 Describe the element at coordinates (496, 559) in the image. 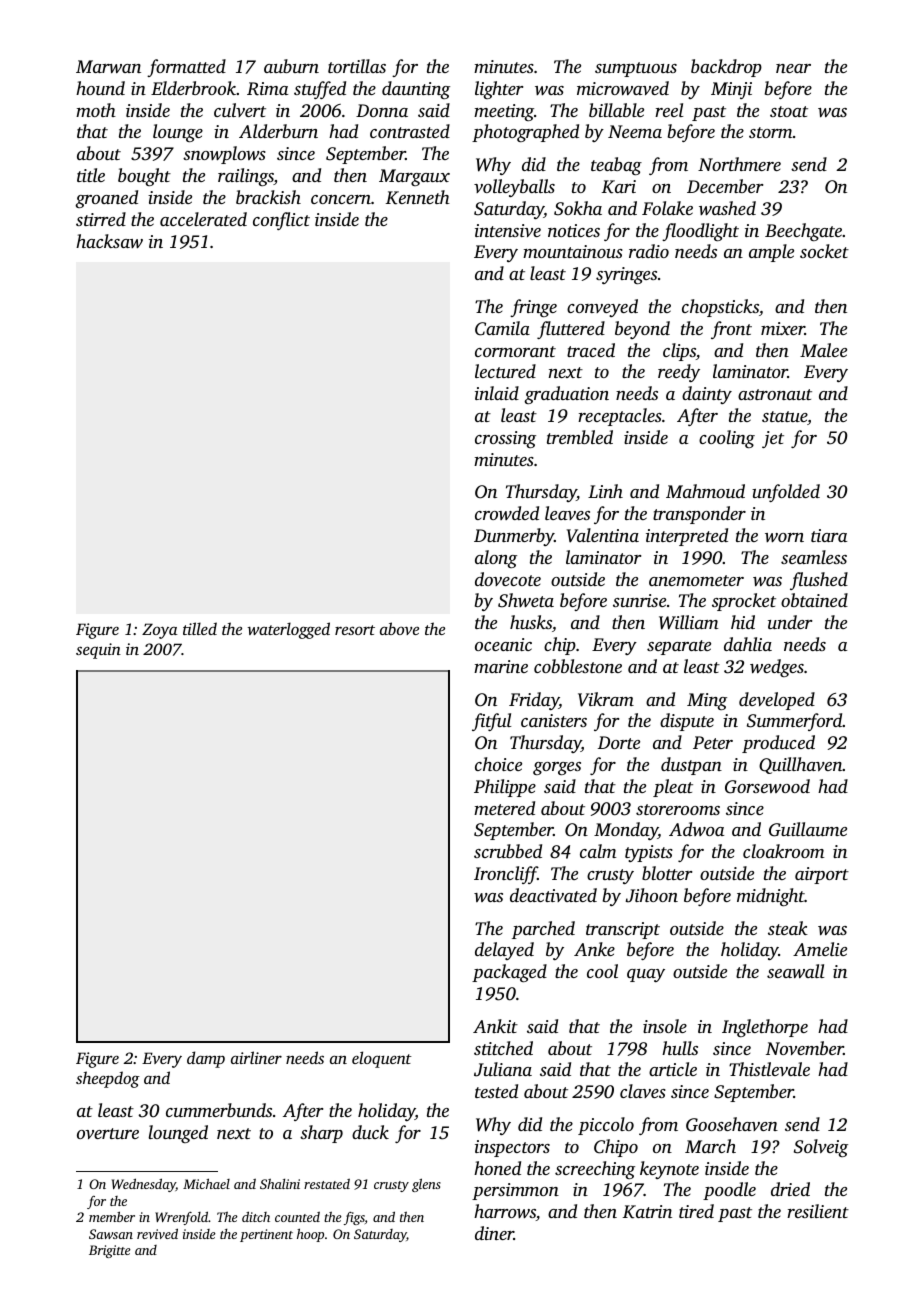

I see `along` at that location.
